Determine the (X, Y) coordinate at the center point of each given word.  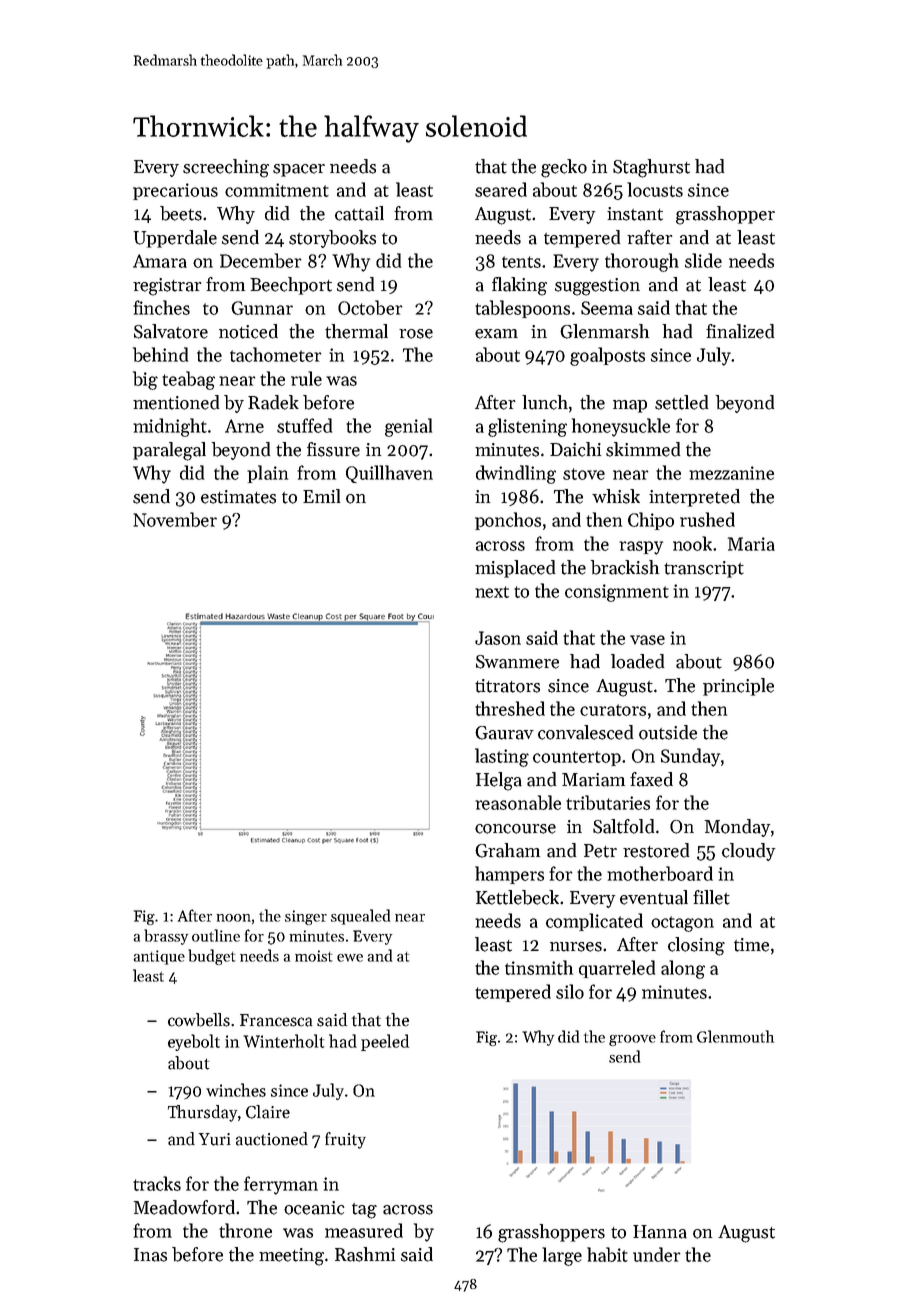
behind (160, 354)
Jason (498, 638)
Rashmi (365, 1254)
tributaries (608, 802)
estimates (238, 497)
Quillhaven (389, 474)
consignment (617, 593)
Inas (150, 1255)
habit (607, 1254)
